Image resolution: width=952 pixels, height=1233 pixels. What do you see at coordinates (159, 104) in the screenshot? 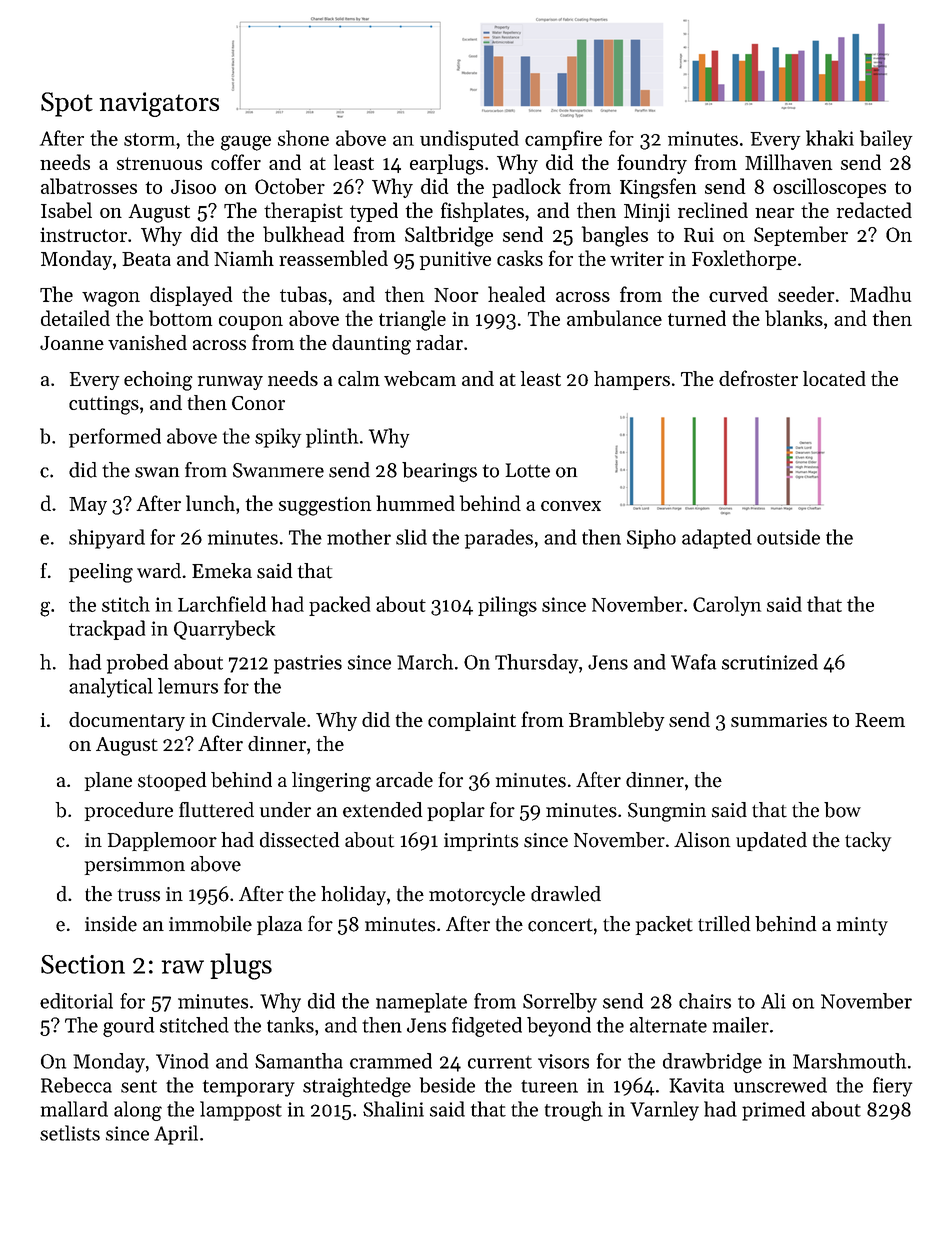
I see `navigators` at bounding box center [159, 104].
